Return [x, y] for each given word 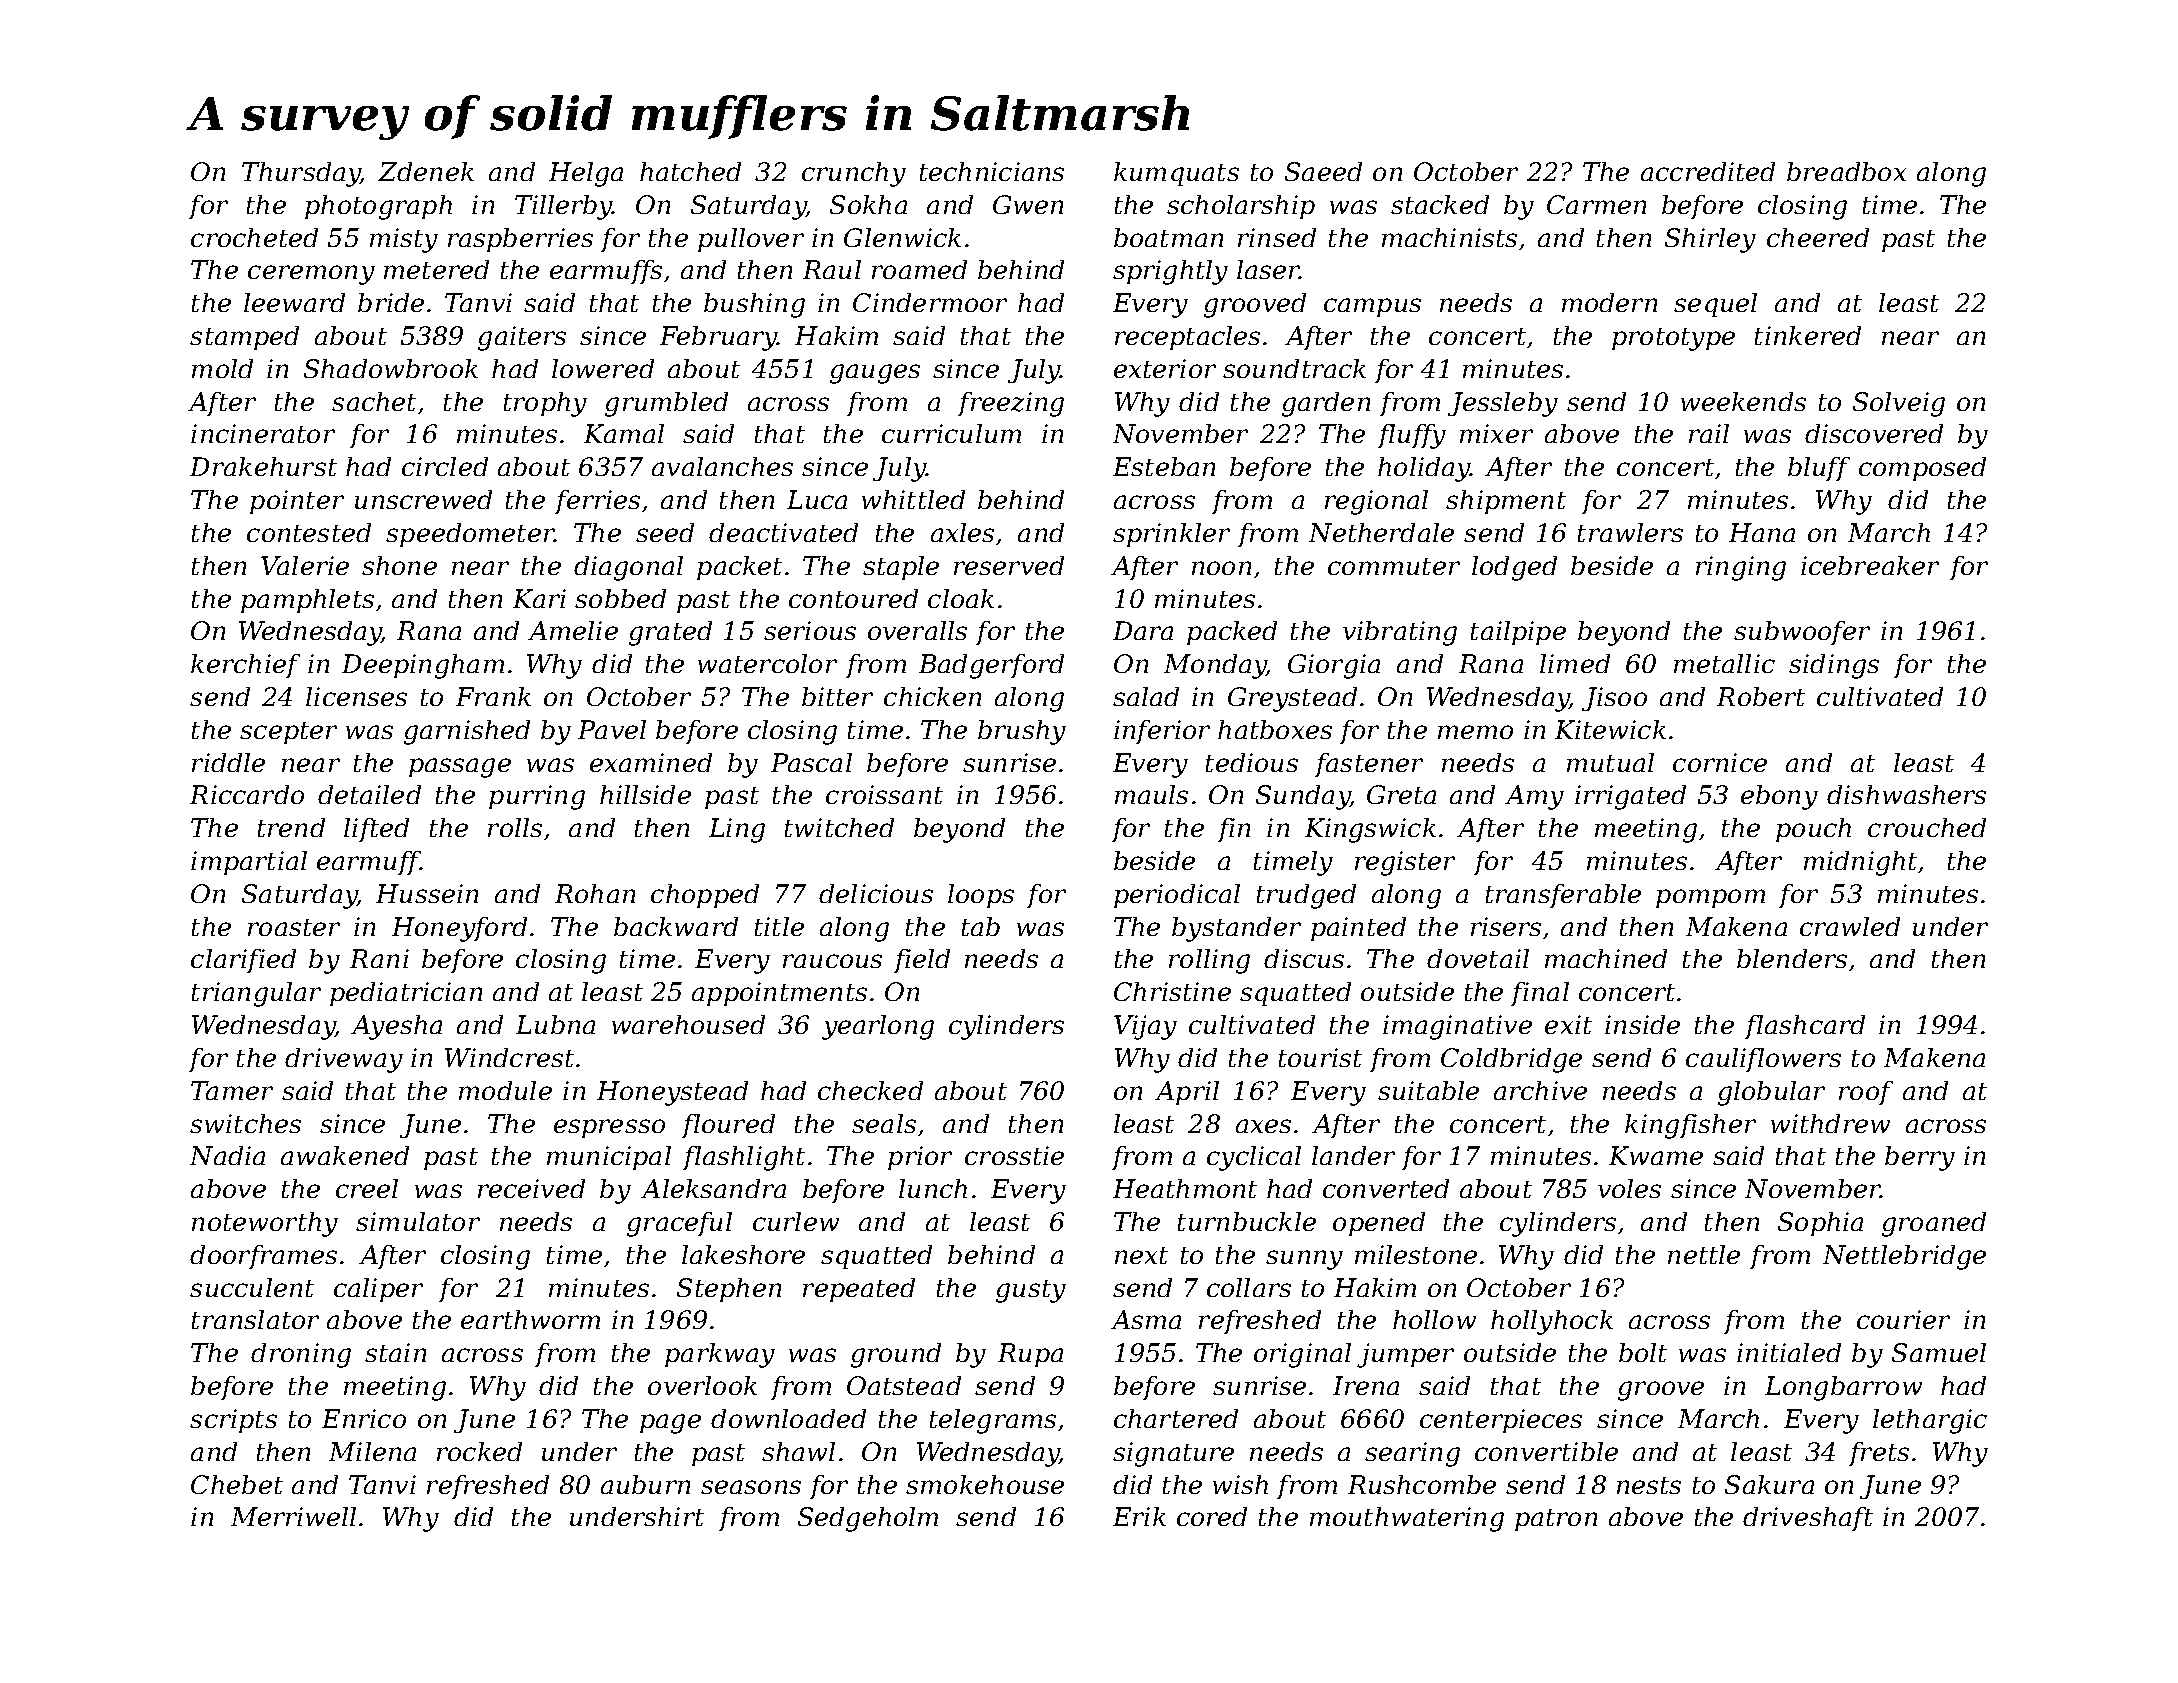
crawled [1850, 926]
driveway [344, 1060]
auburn [645, 1484]
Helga [586, 174]
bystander [1236, 929]
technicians [992, 171]
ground [896, 1355]
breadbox [1846, 171]
